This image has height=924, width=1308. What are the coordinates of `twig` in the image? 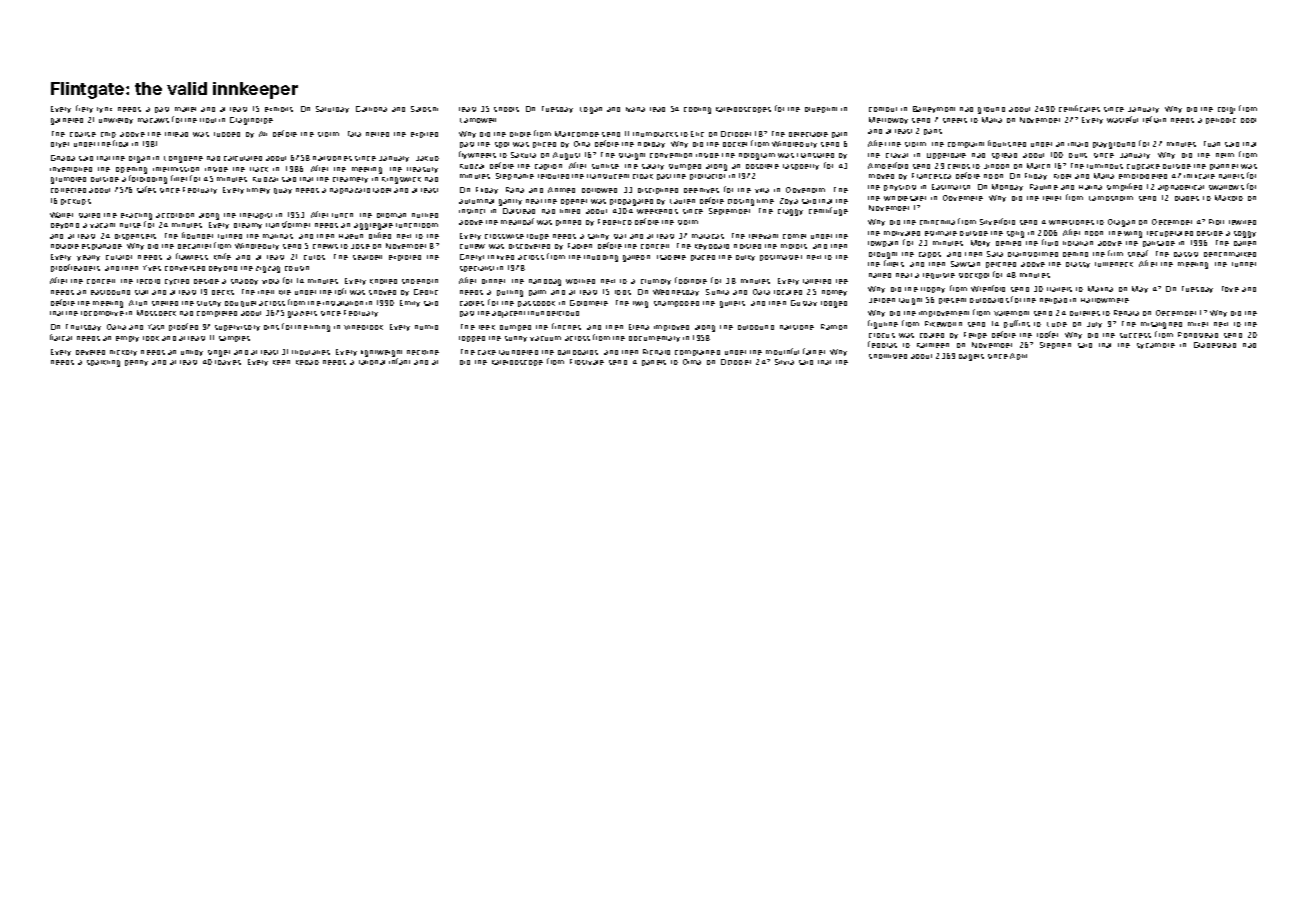 It's located at (640, 304).
